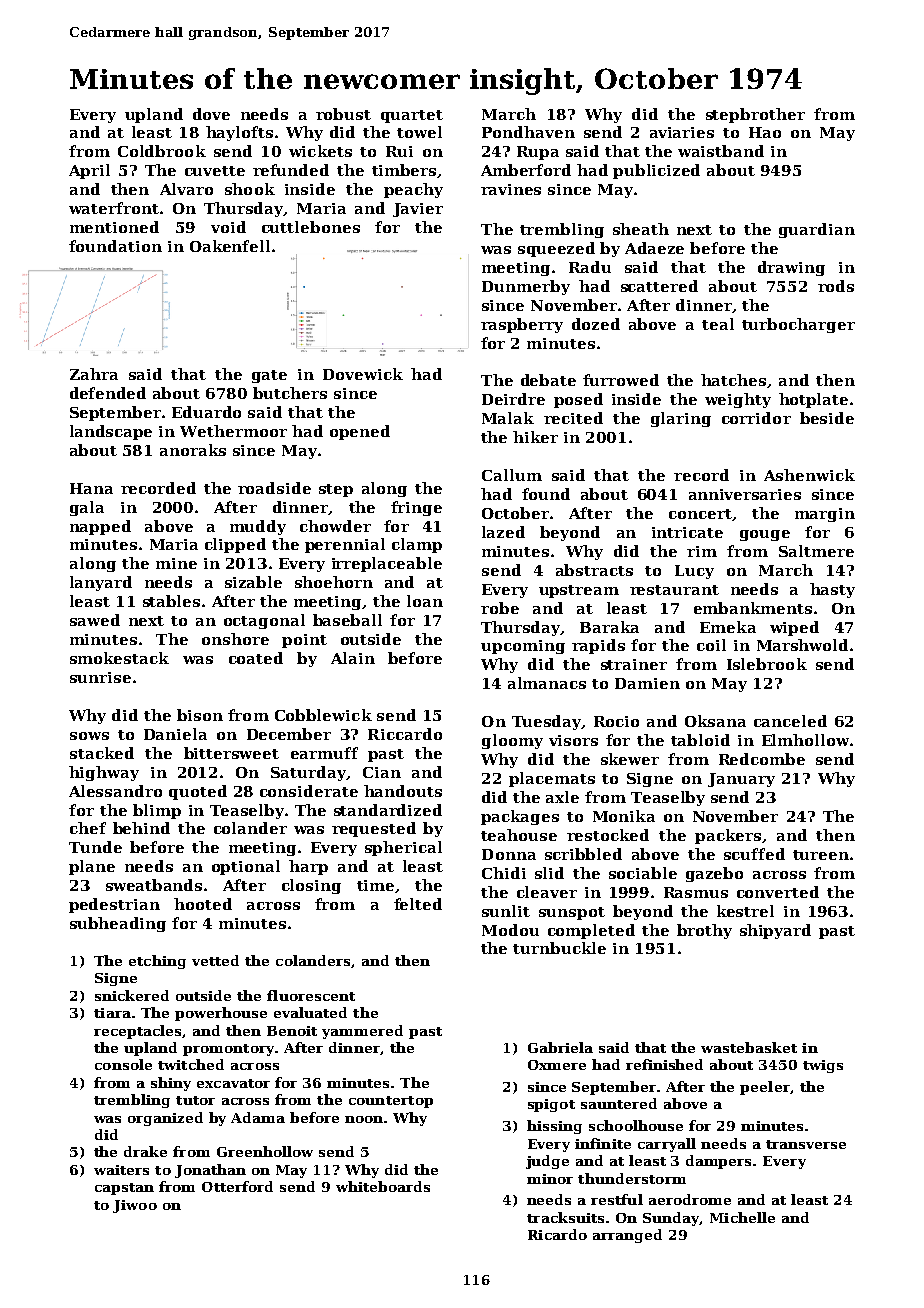  I want to click on coil, so click(711, 645).
